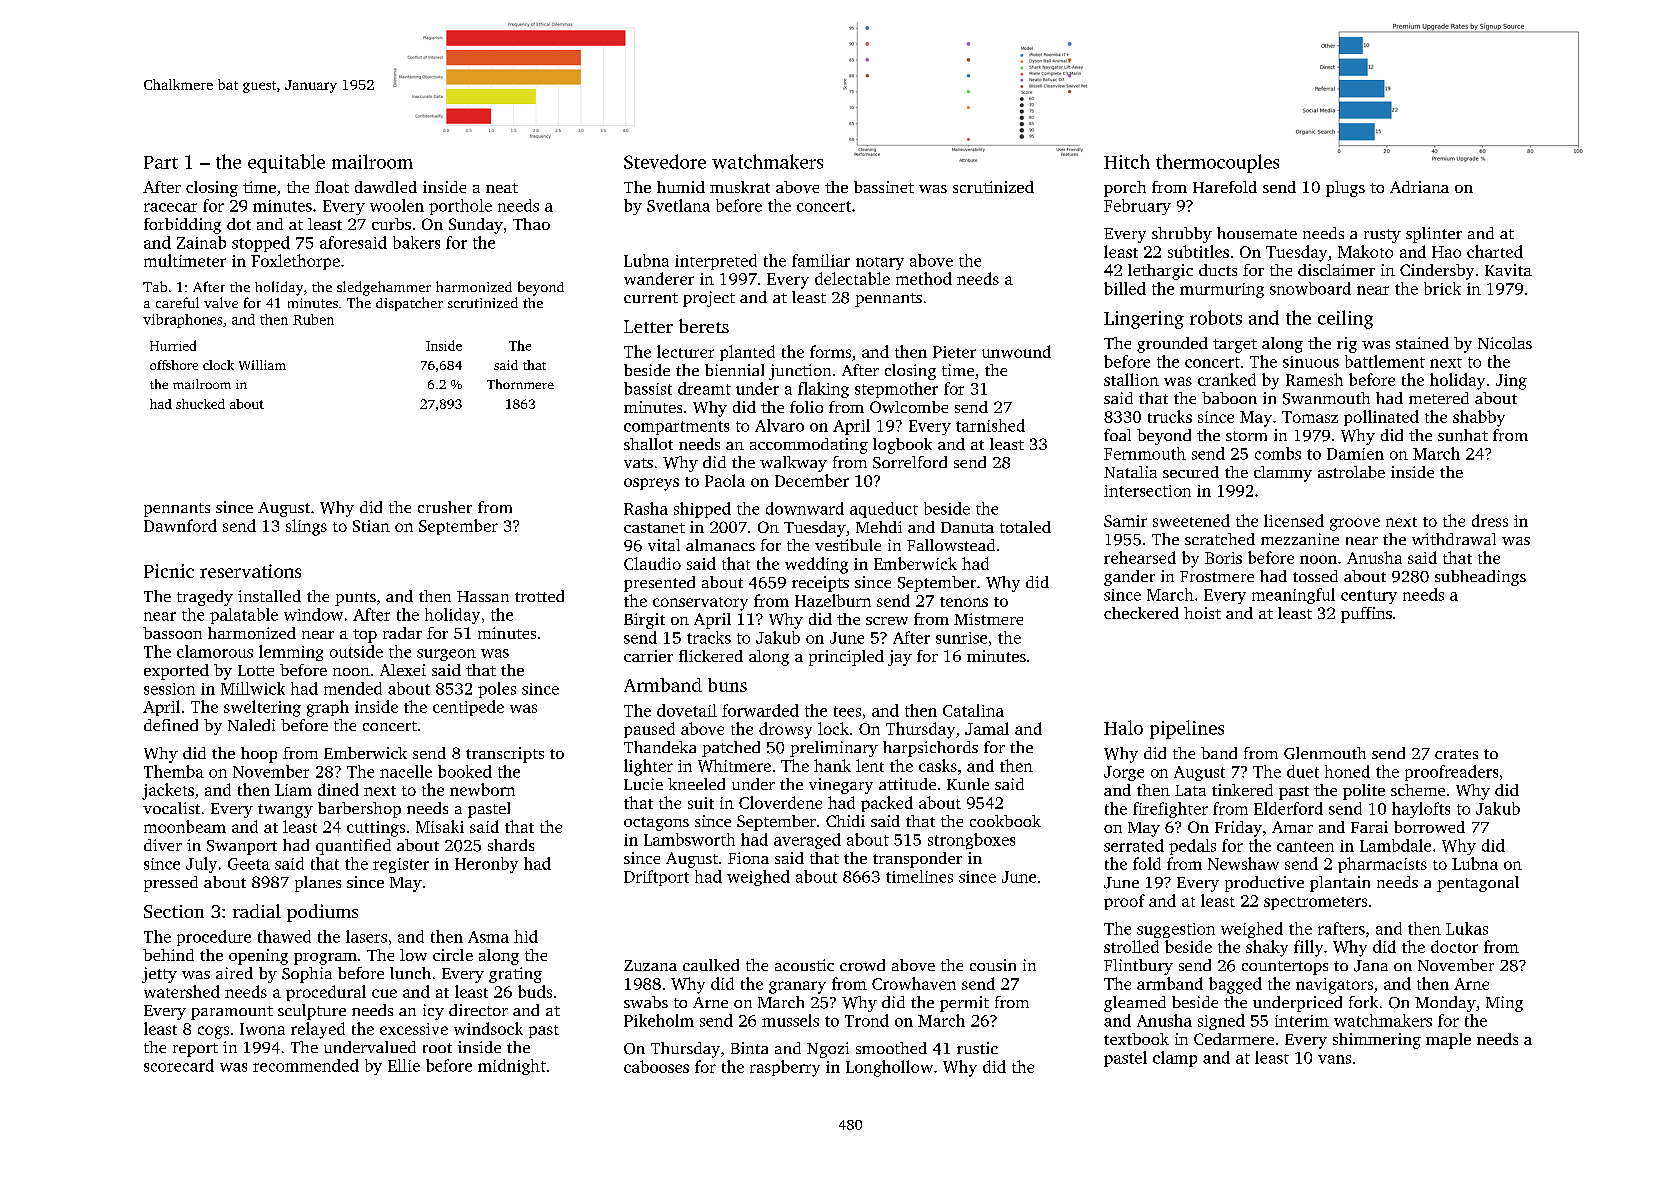 This page has width=1676, height=1185. What do you see at coordinates (1234, 1039) in the page?
I see `Cedarmere` at bounding box center [1234, 1039].
